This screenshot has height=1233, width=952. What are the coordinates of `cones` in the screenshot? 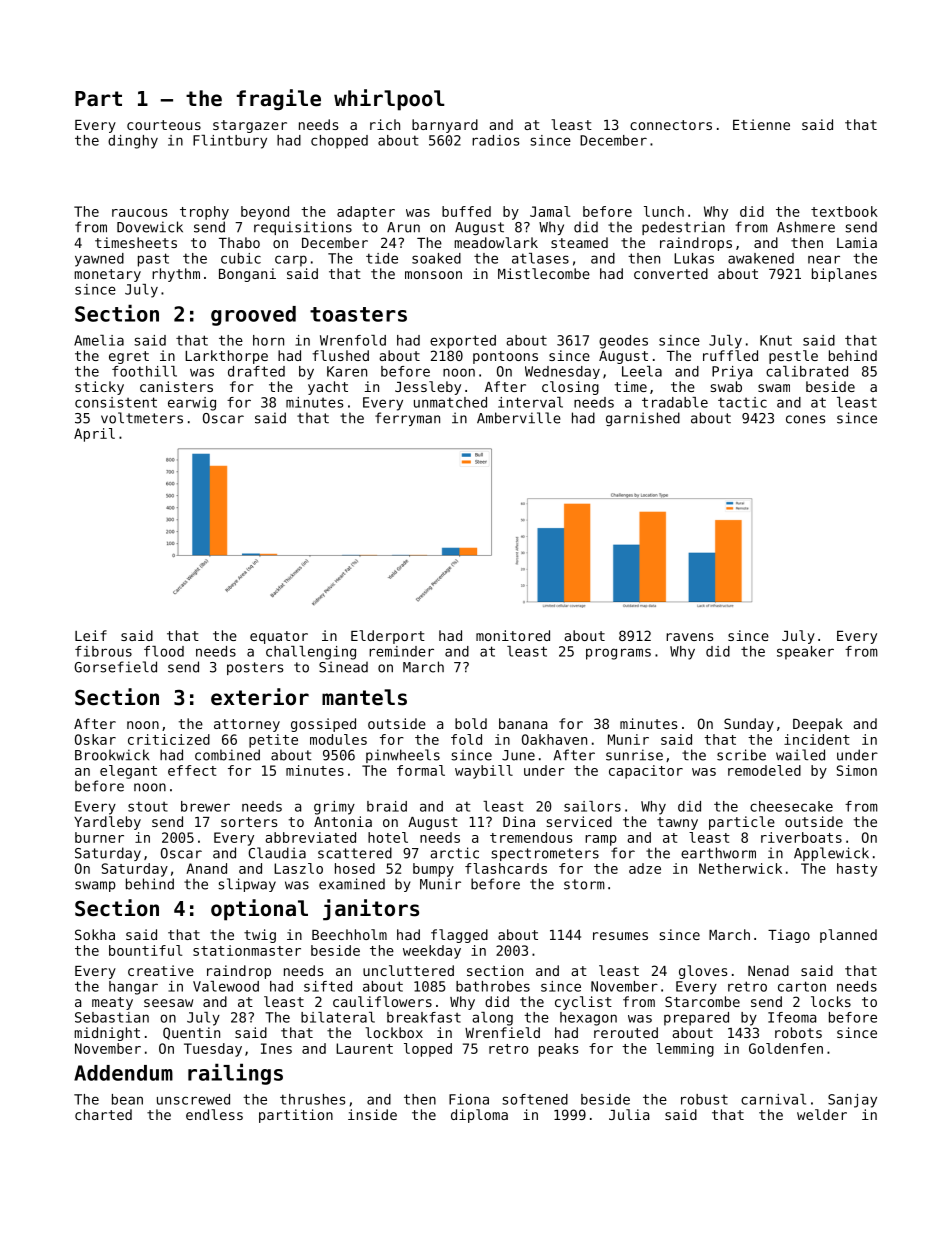 It's located at (805, 419).
